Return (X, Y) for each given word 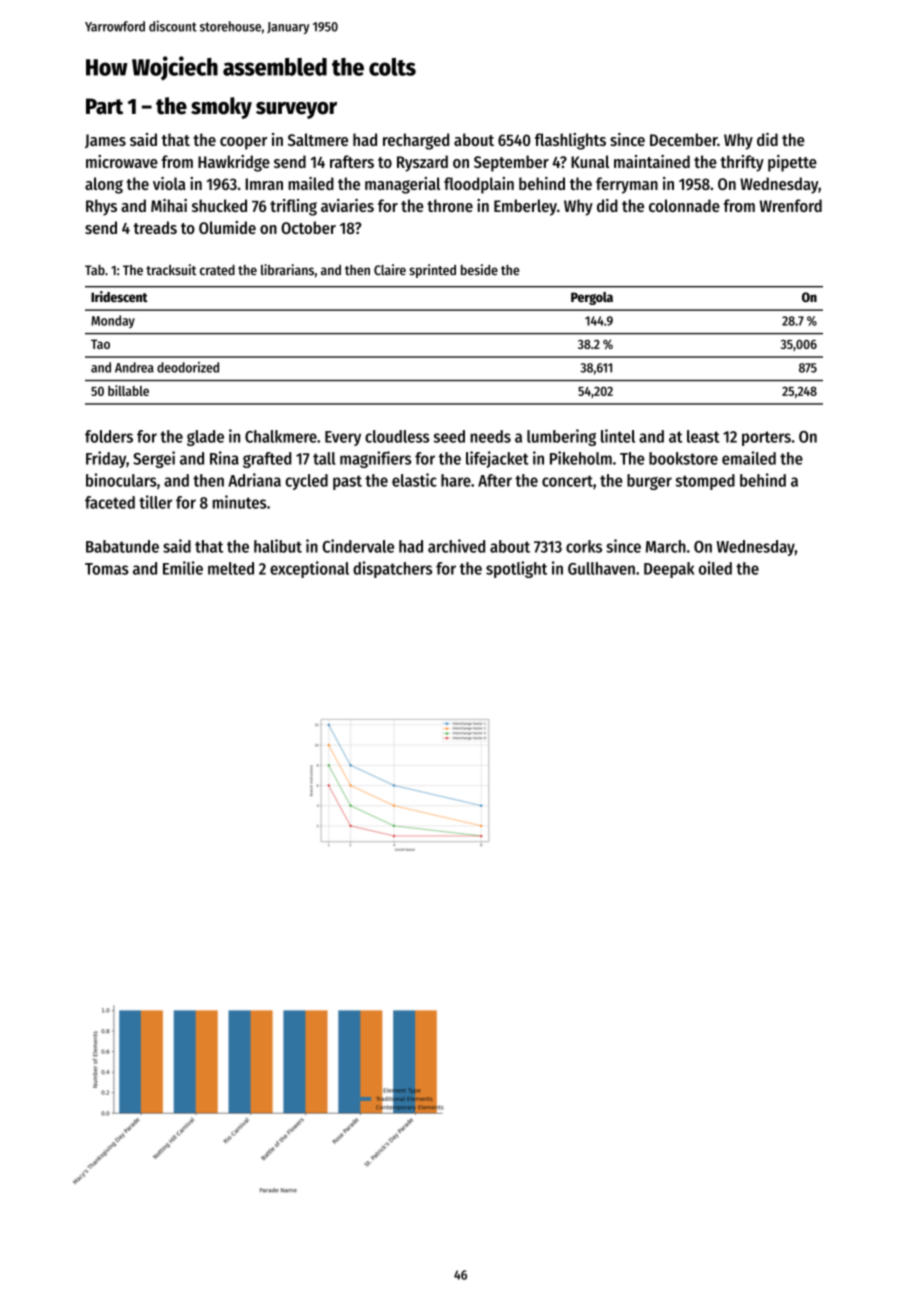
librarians (287, 269)
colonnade (684, 205)
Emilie (183, 568)
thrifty (742, 163)
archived (456, 546)
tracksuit (171, 270)
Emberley (525, 207)
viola (169, 183)
